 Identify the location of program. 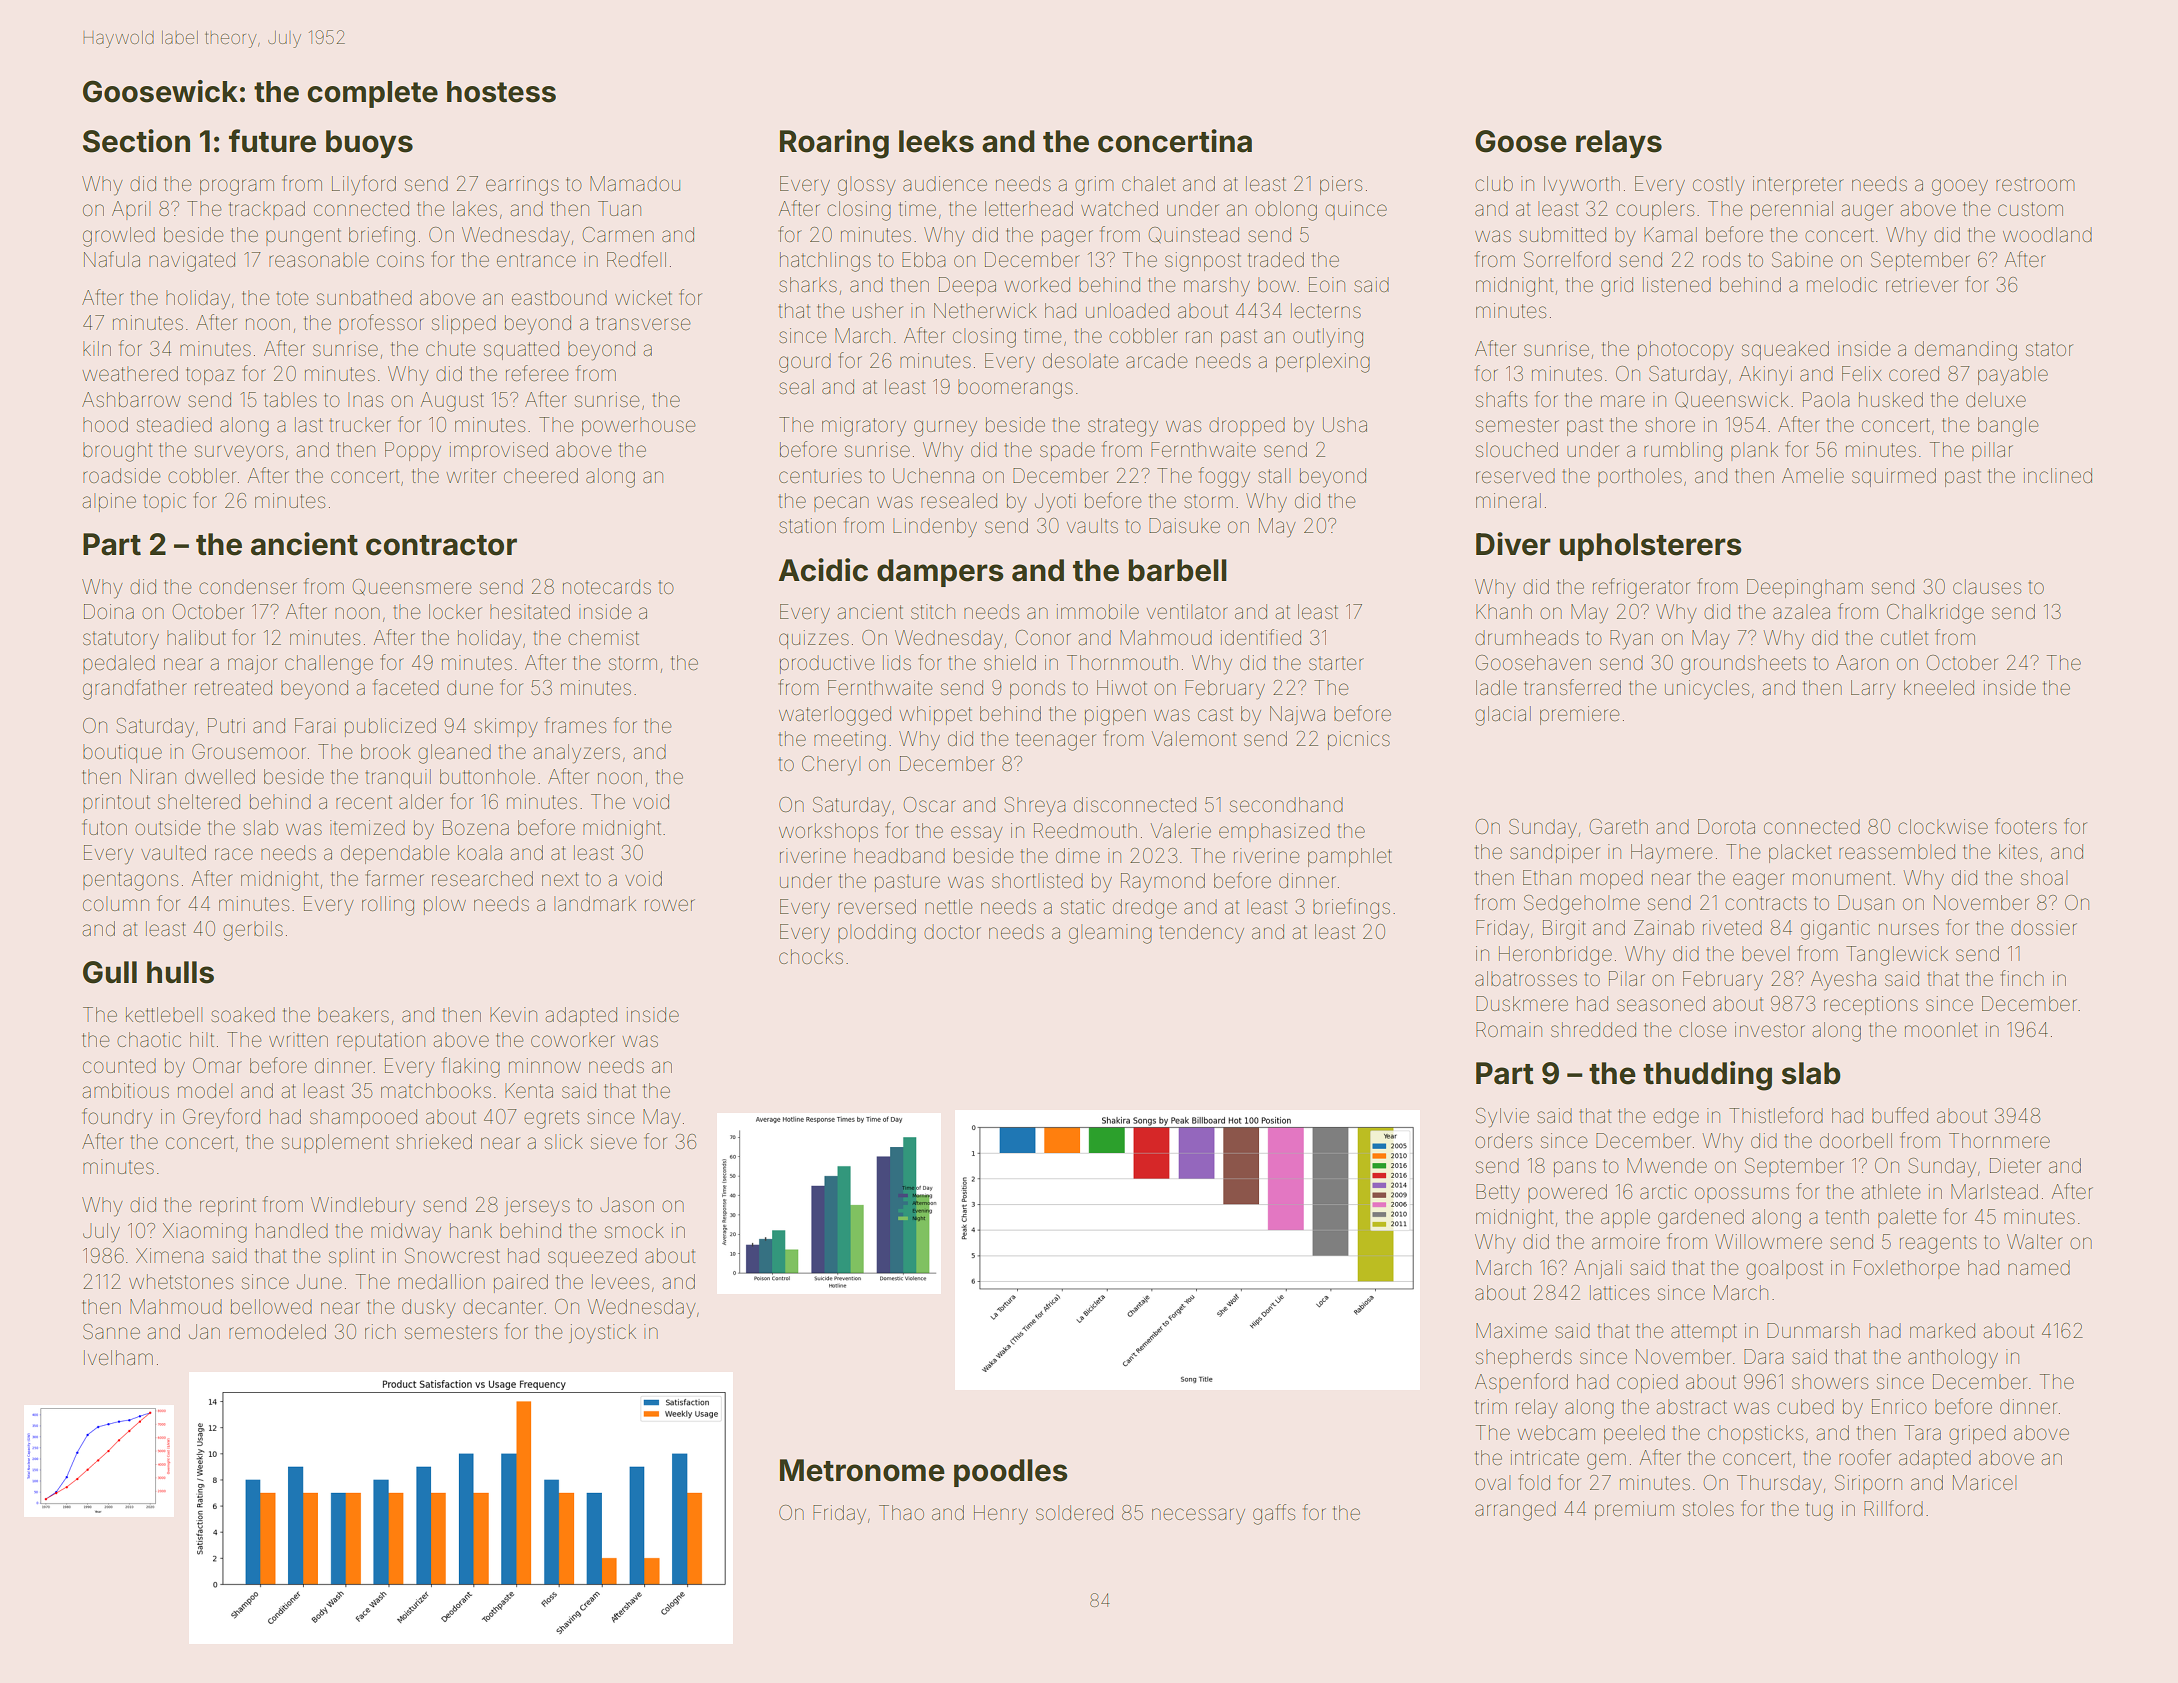
(237, 187).
